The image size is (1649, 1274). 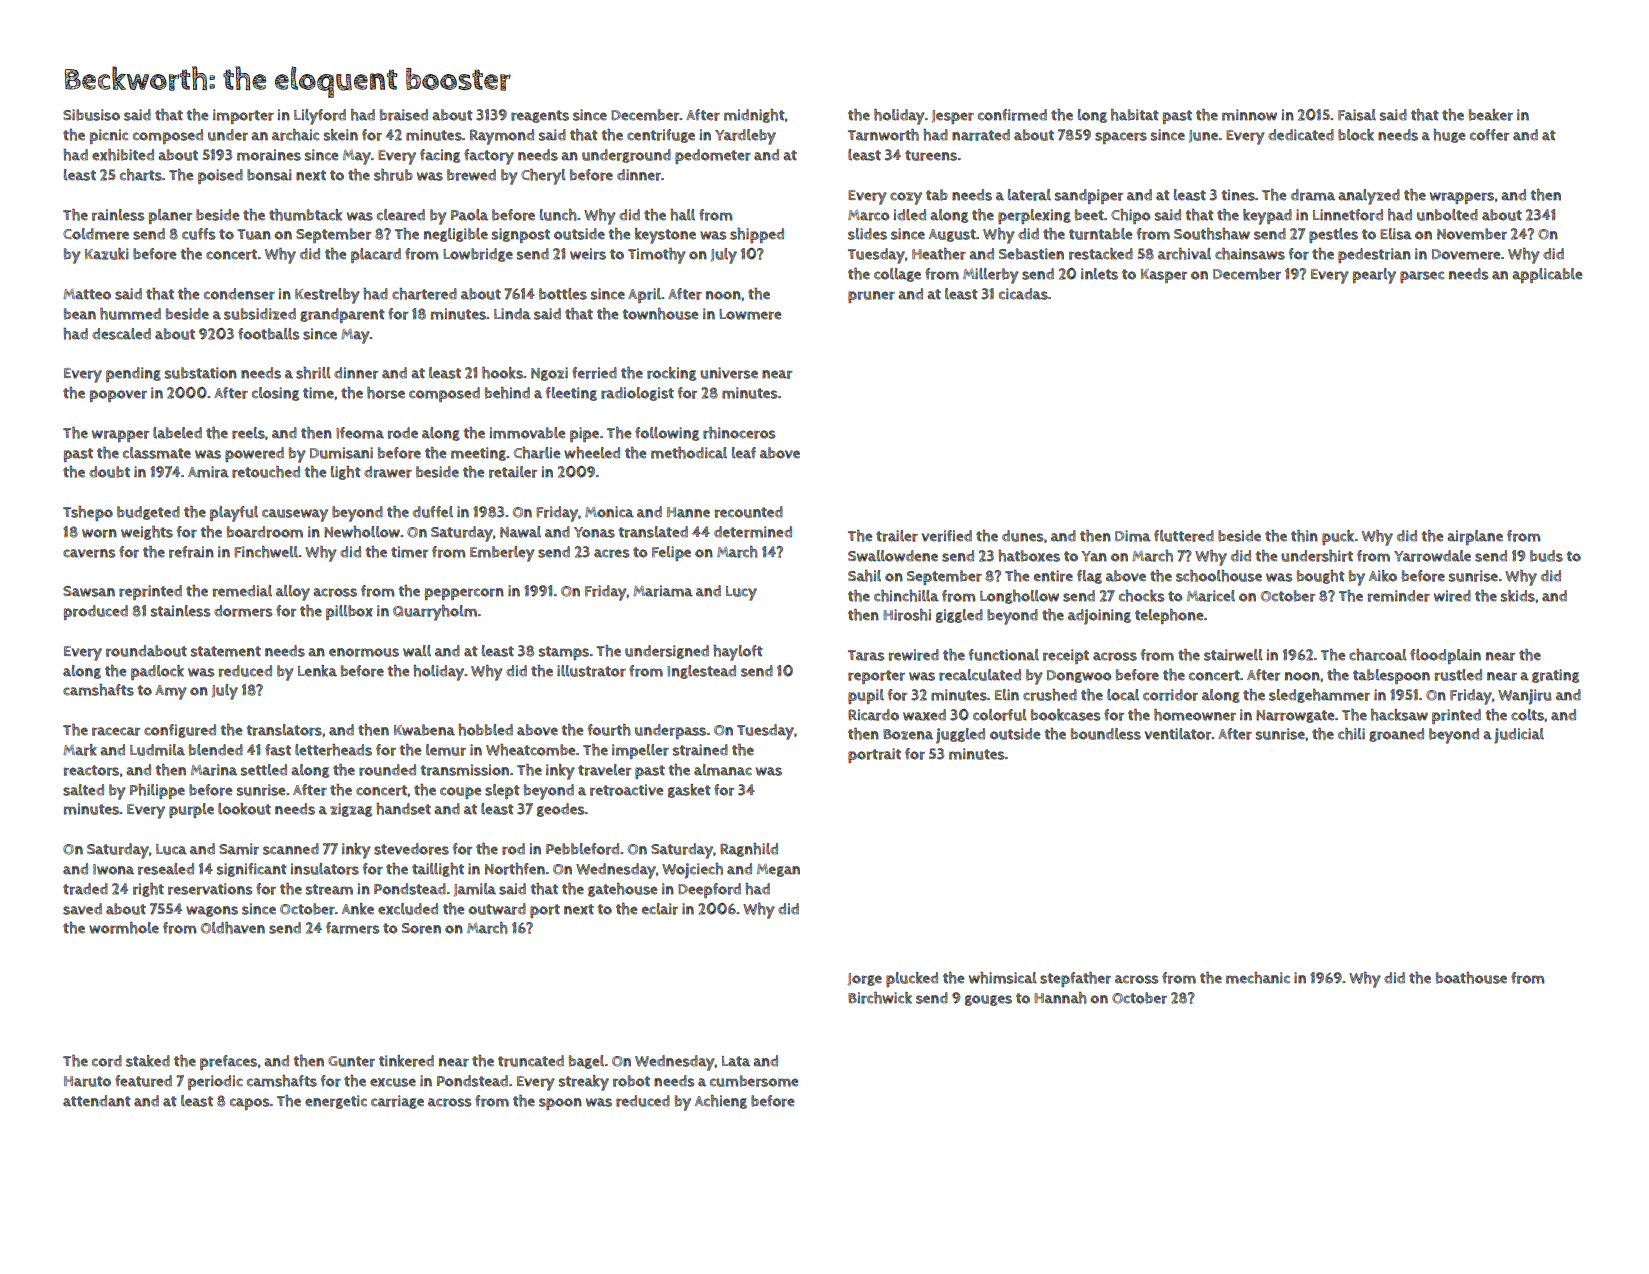 I want to click on fluttered, so click(x=1184, y=536).
